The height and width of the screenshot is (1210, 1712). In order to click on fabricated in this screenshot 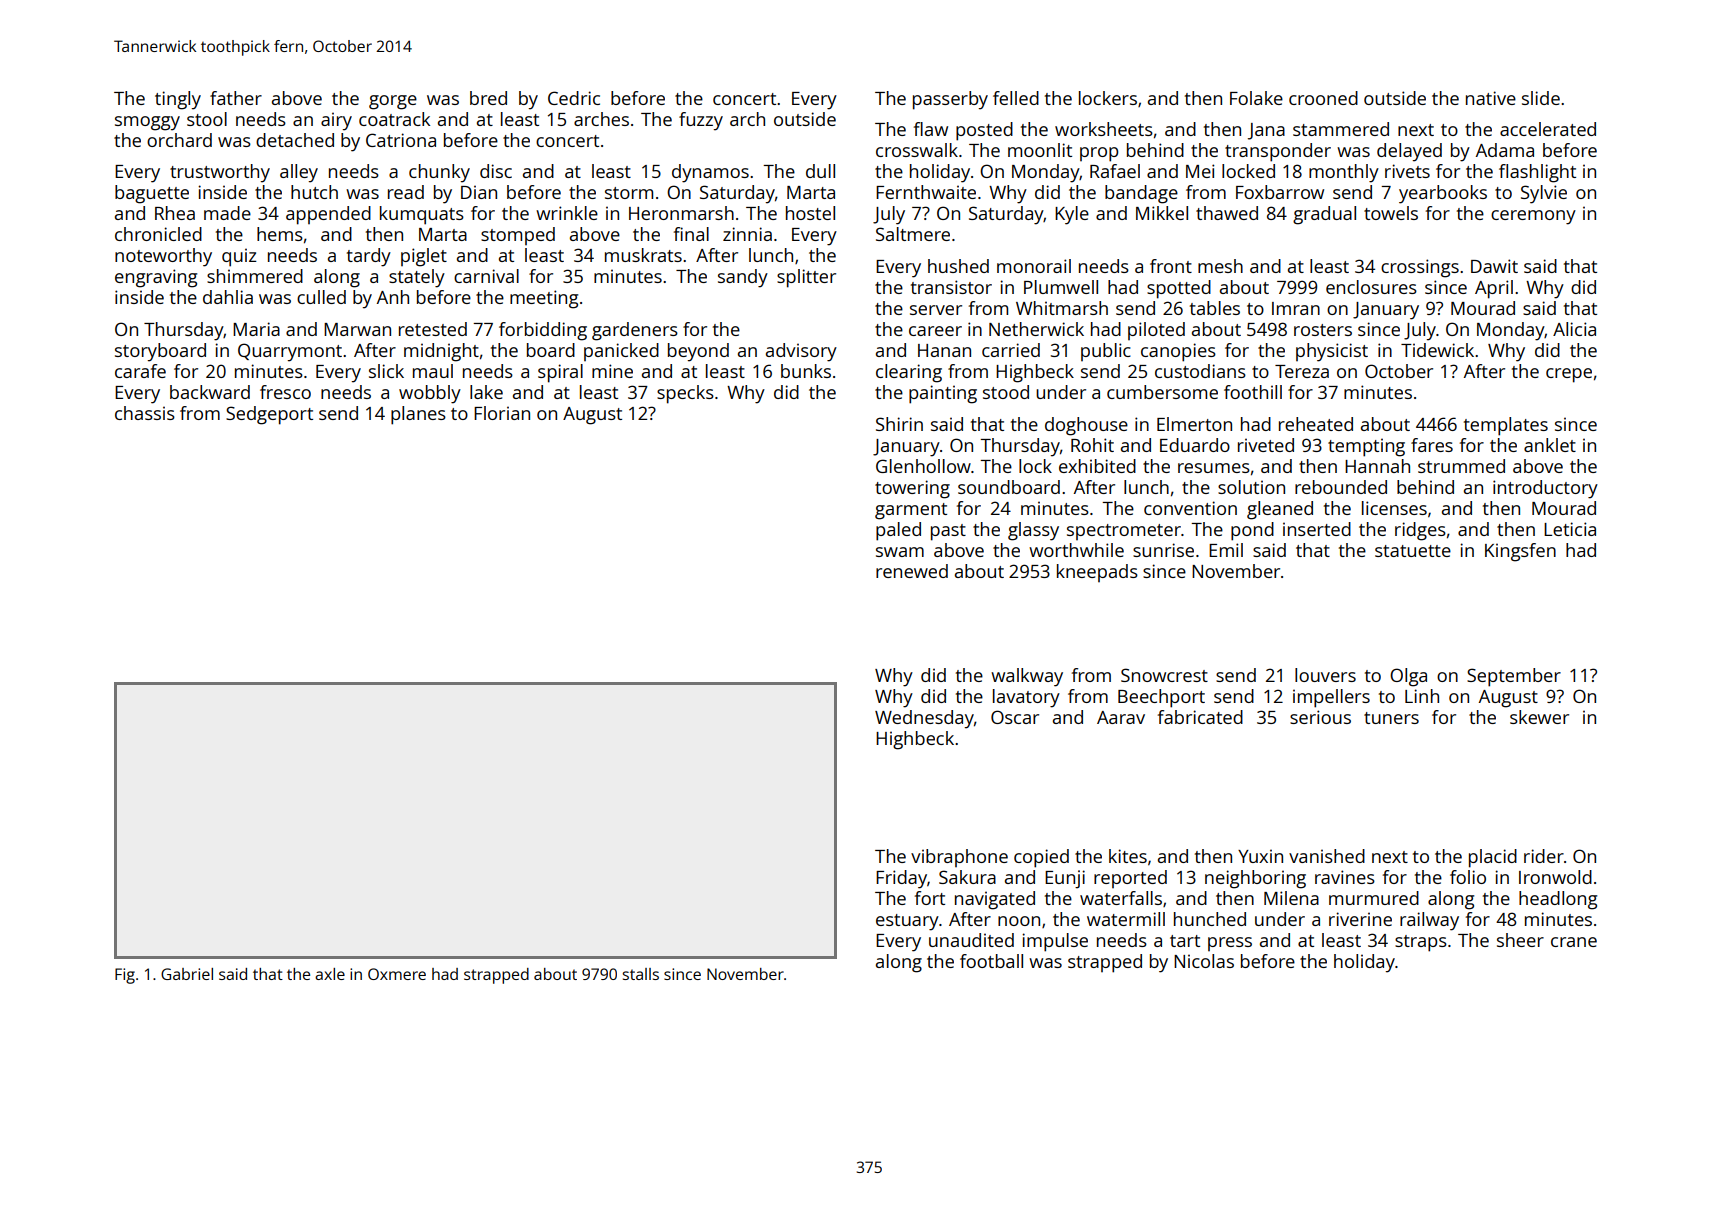, I will do `click(1200, 717)`.
